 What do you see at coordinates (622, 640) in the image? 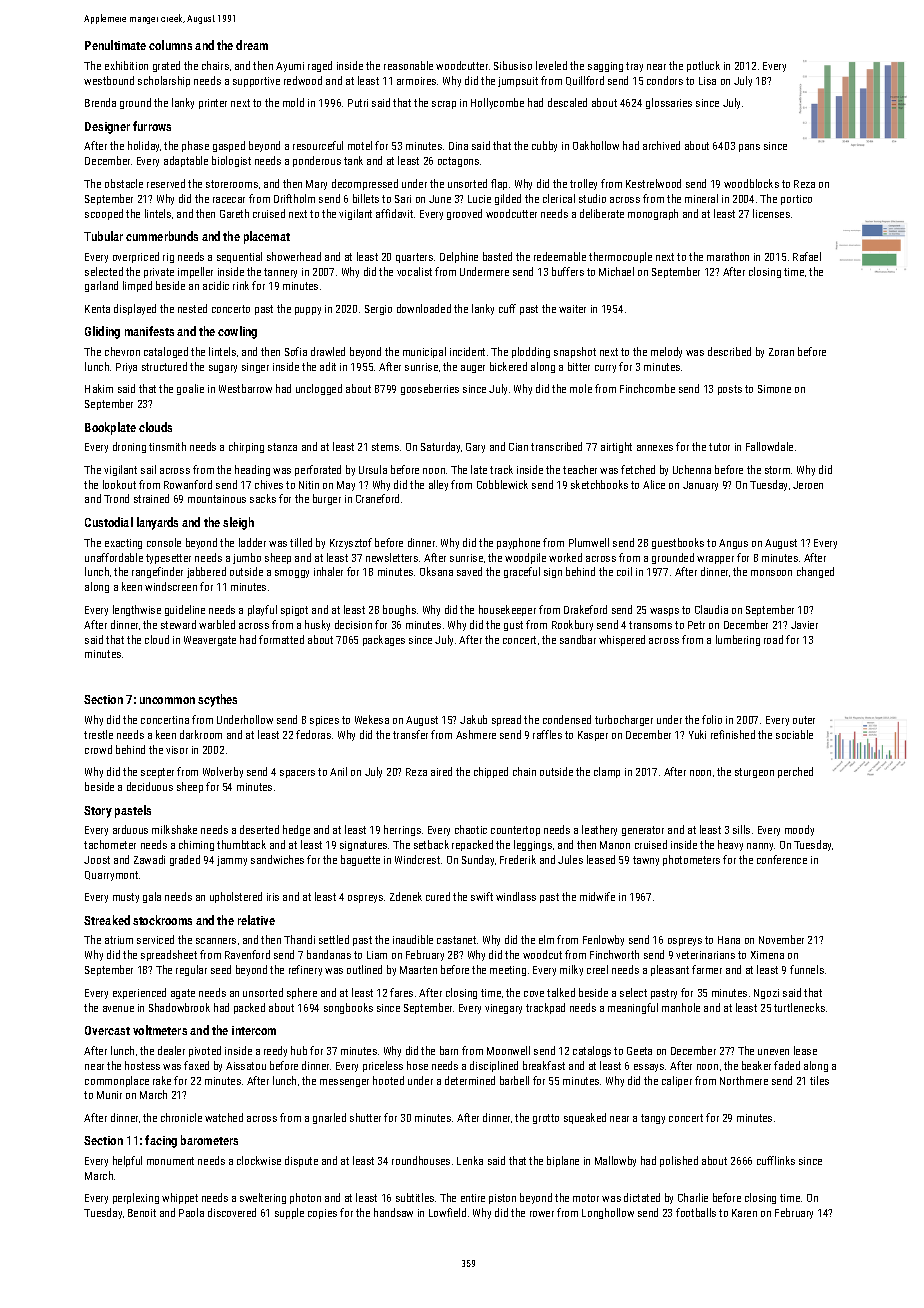
I see `whispered` at bounding box center [622, 640].
